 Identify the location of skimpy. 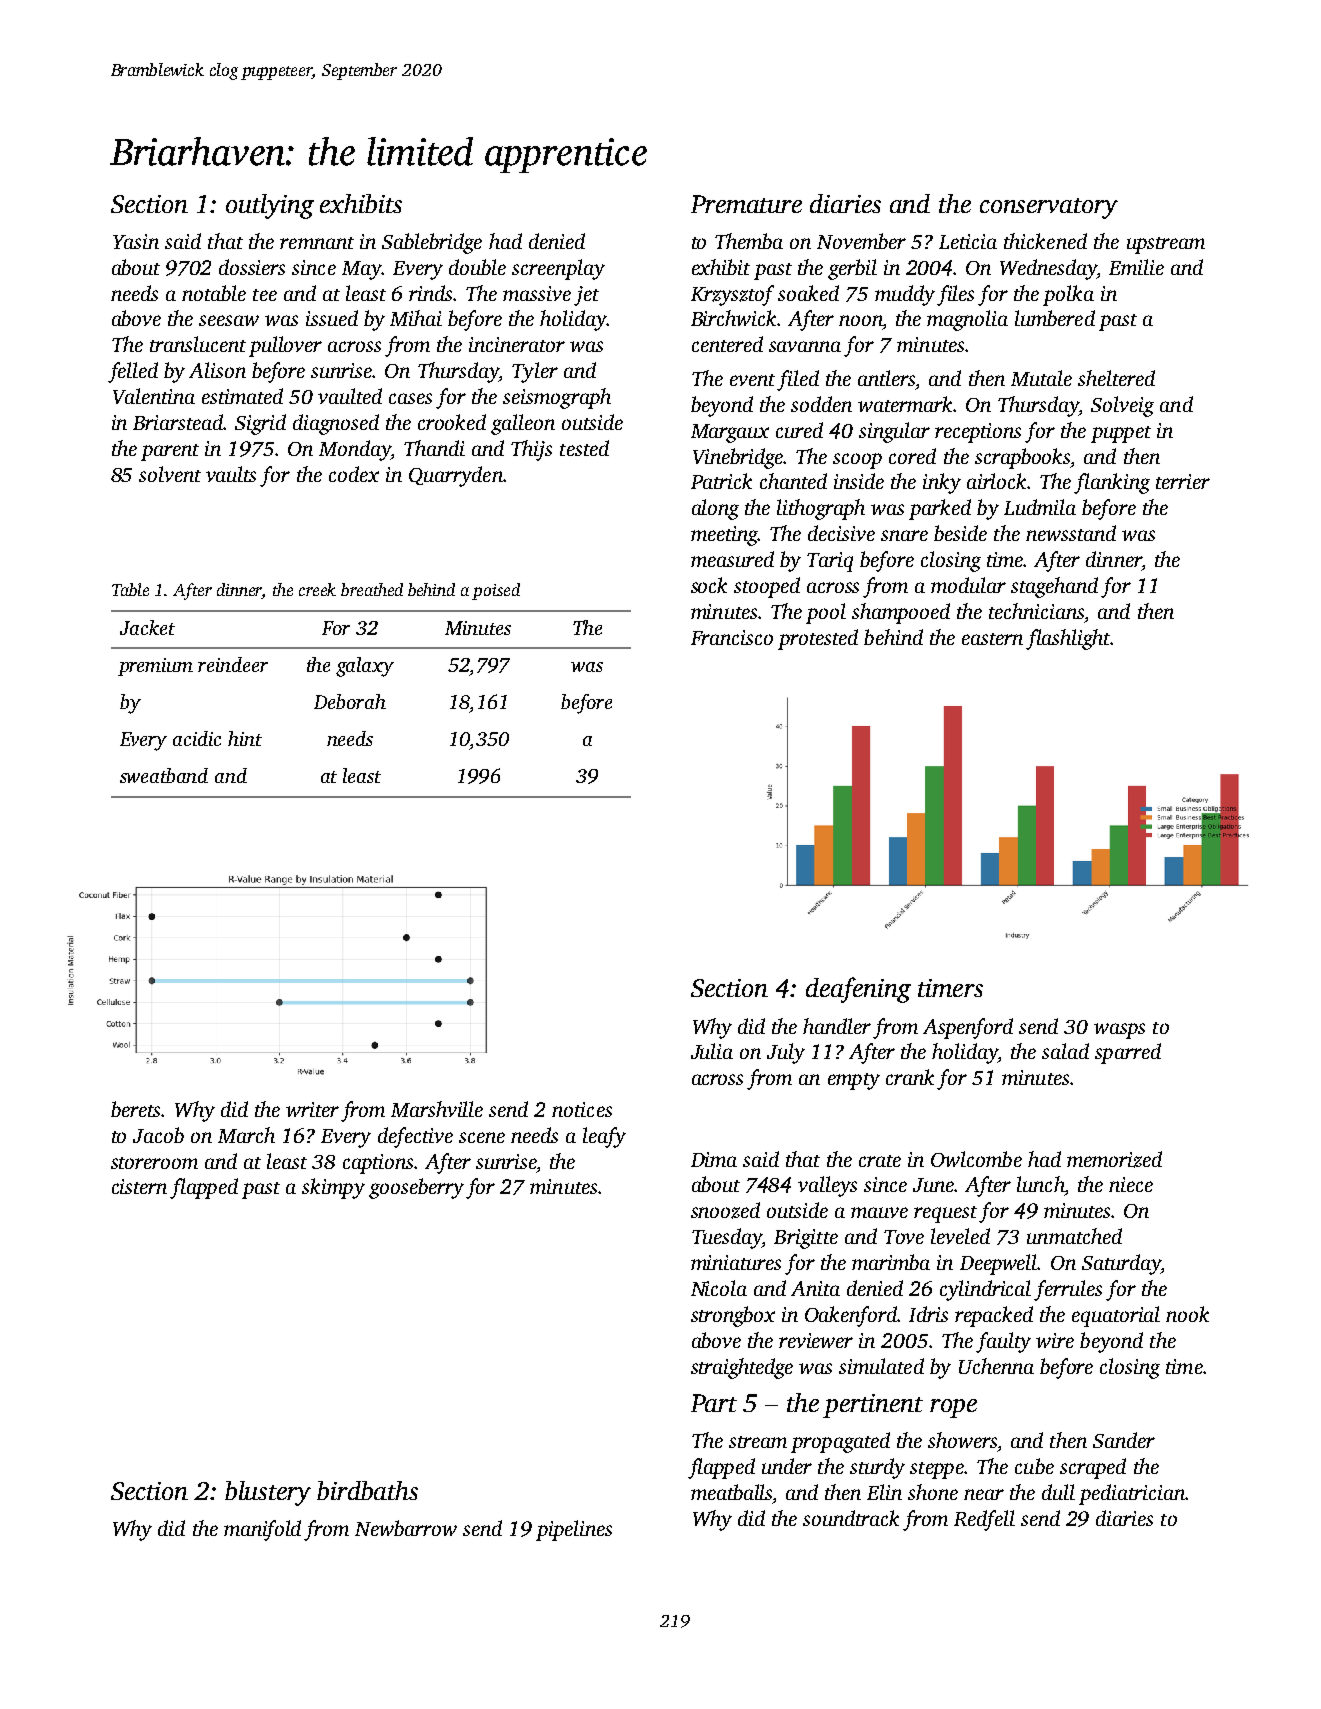
(333, 1188).
